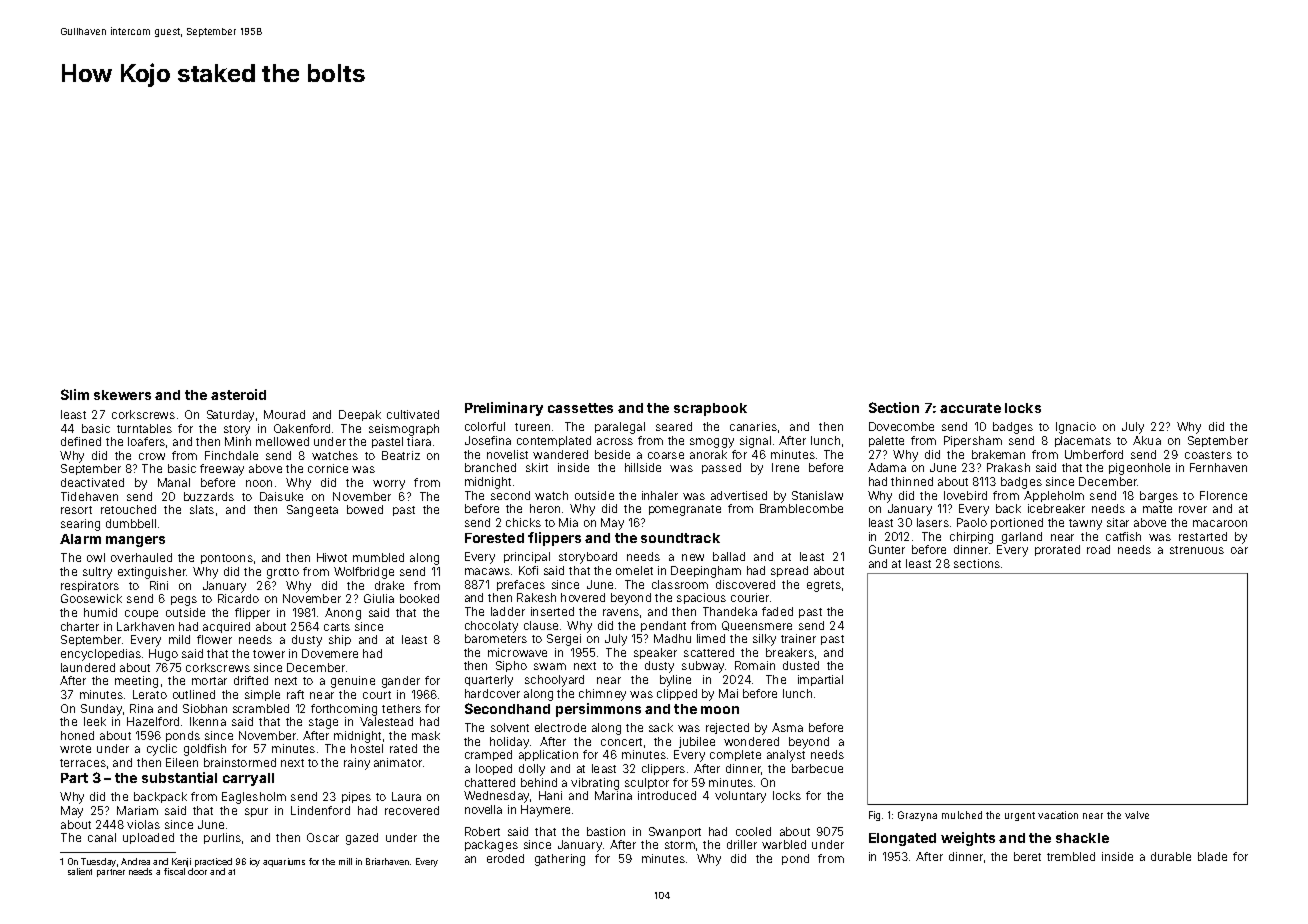  Describe the element at coordinates (801, 665) in the screenshot. I see `dusted` at that location.
